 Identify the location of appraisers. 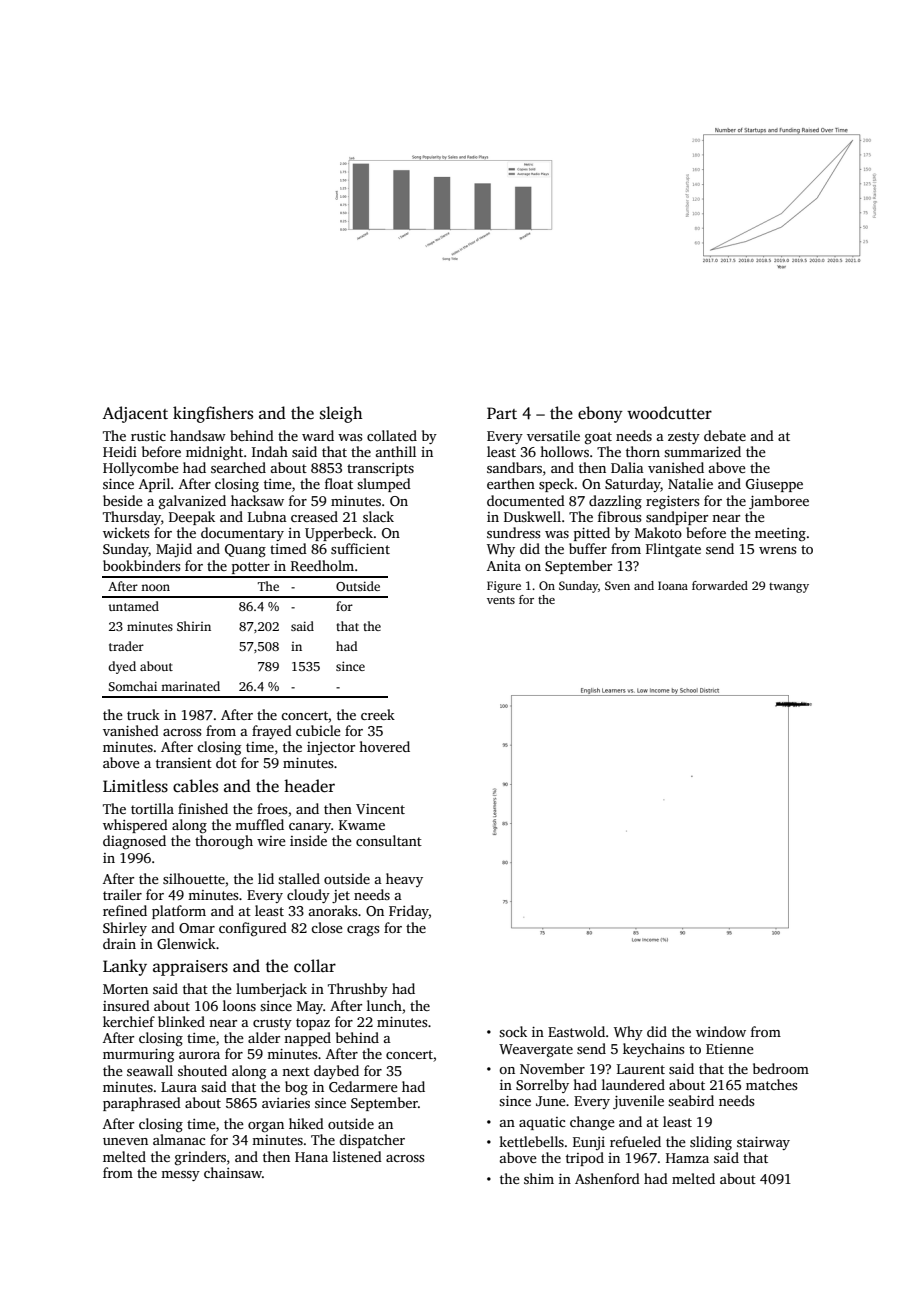
(190, 968).
